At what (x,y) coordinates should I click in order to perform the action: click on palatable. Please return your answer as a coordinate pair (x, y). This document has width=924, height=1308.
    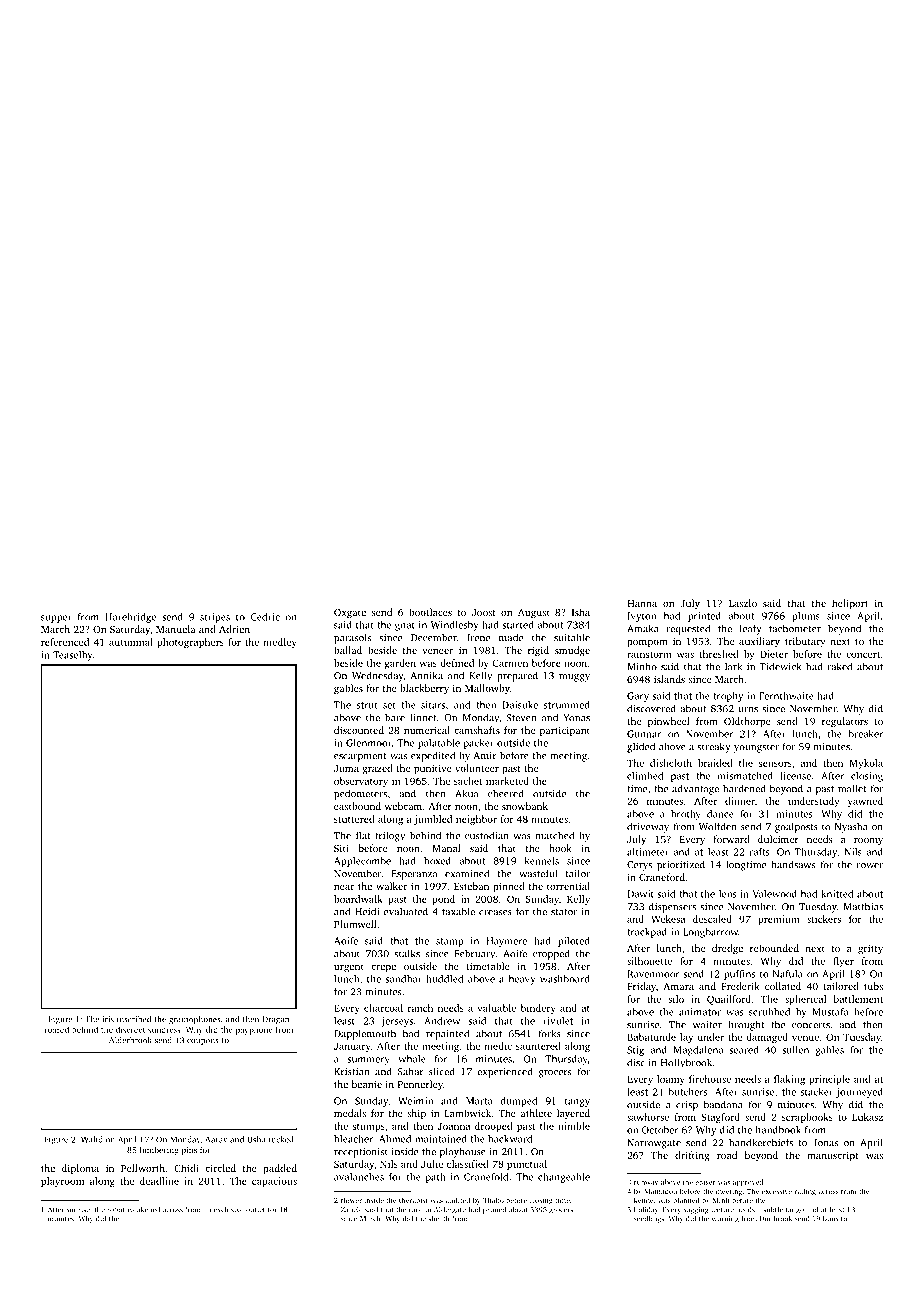
    Looking at the image, I should click on (439, 744).
